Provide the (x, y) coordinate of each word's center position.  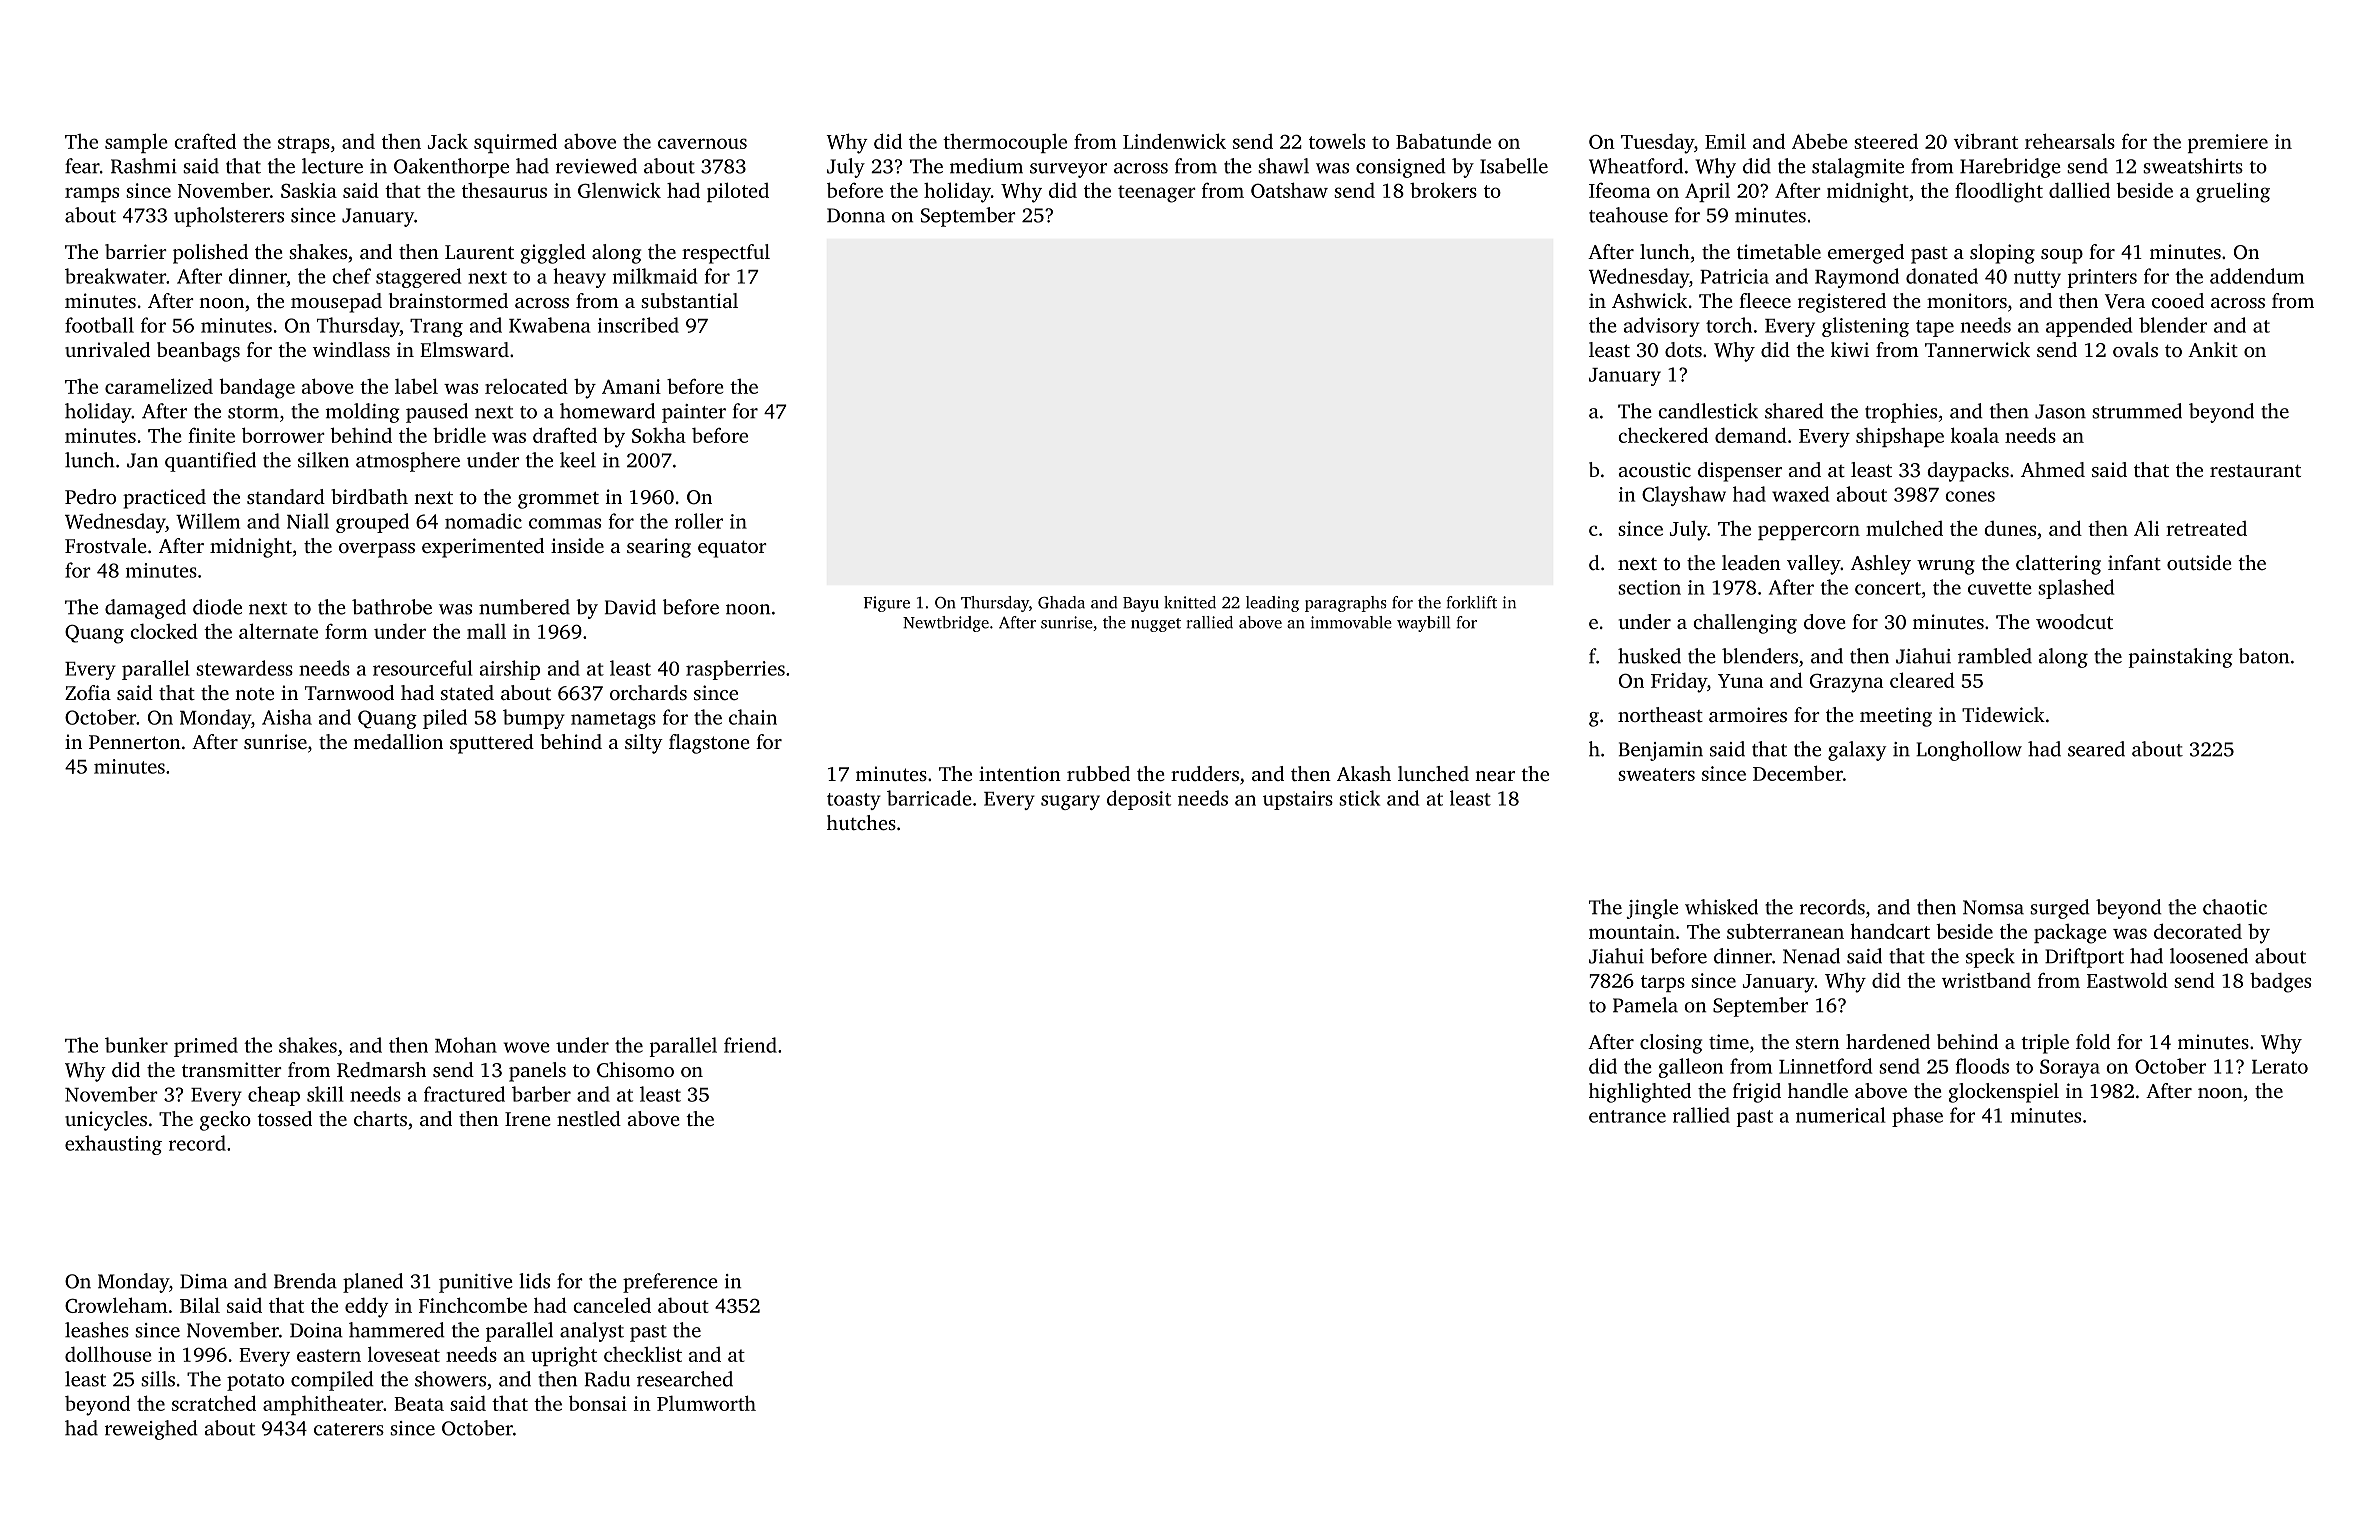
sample (136, 143)
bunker (136, 1045)
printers (2102, 278)
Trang (436, 328)
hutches (861, 822)
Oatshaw (1289, 190)
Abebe (1820, 141)
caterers (349, 1429)
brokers (1443, 190)
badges (2280, 983)
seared (2096, 749)
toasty (854, 801)
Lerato (2280, 1067)
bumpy (534, 719)
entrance (1627, 1116)
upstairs (1298, 800)
